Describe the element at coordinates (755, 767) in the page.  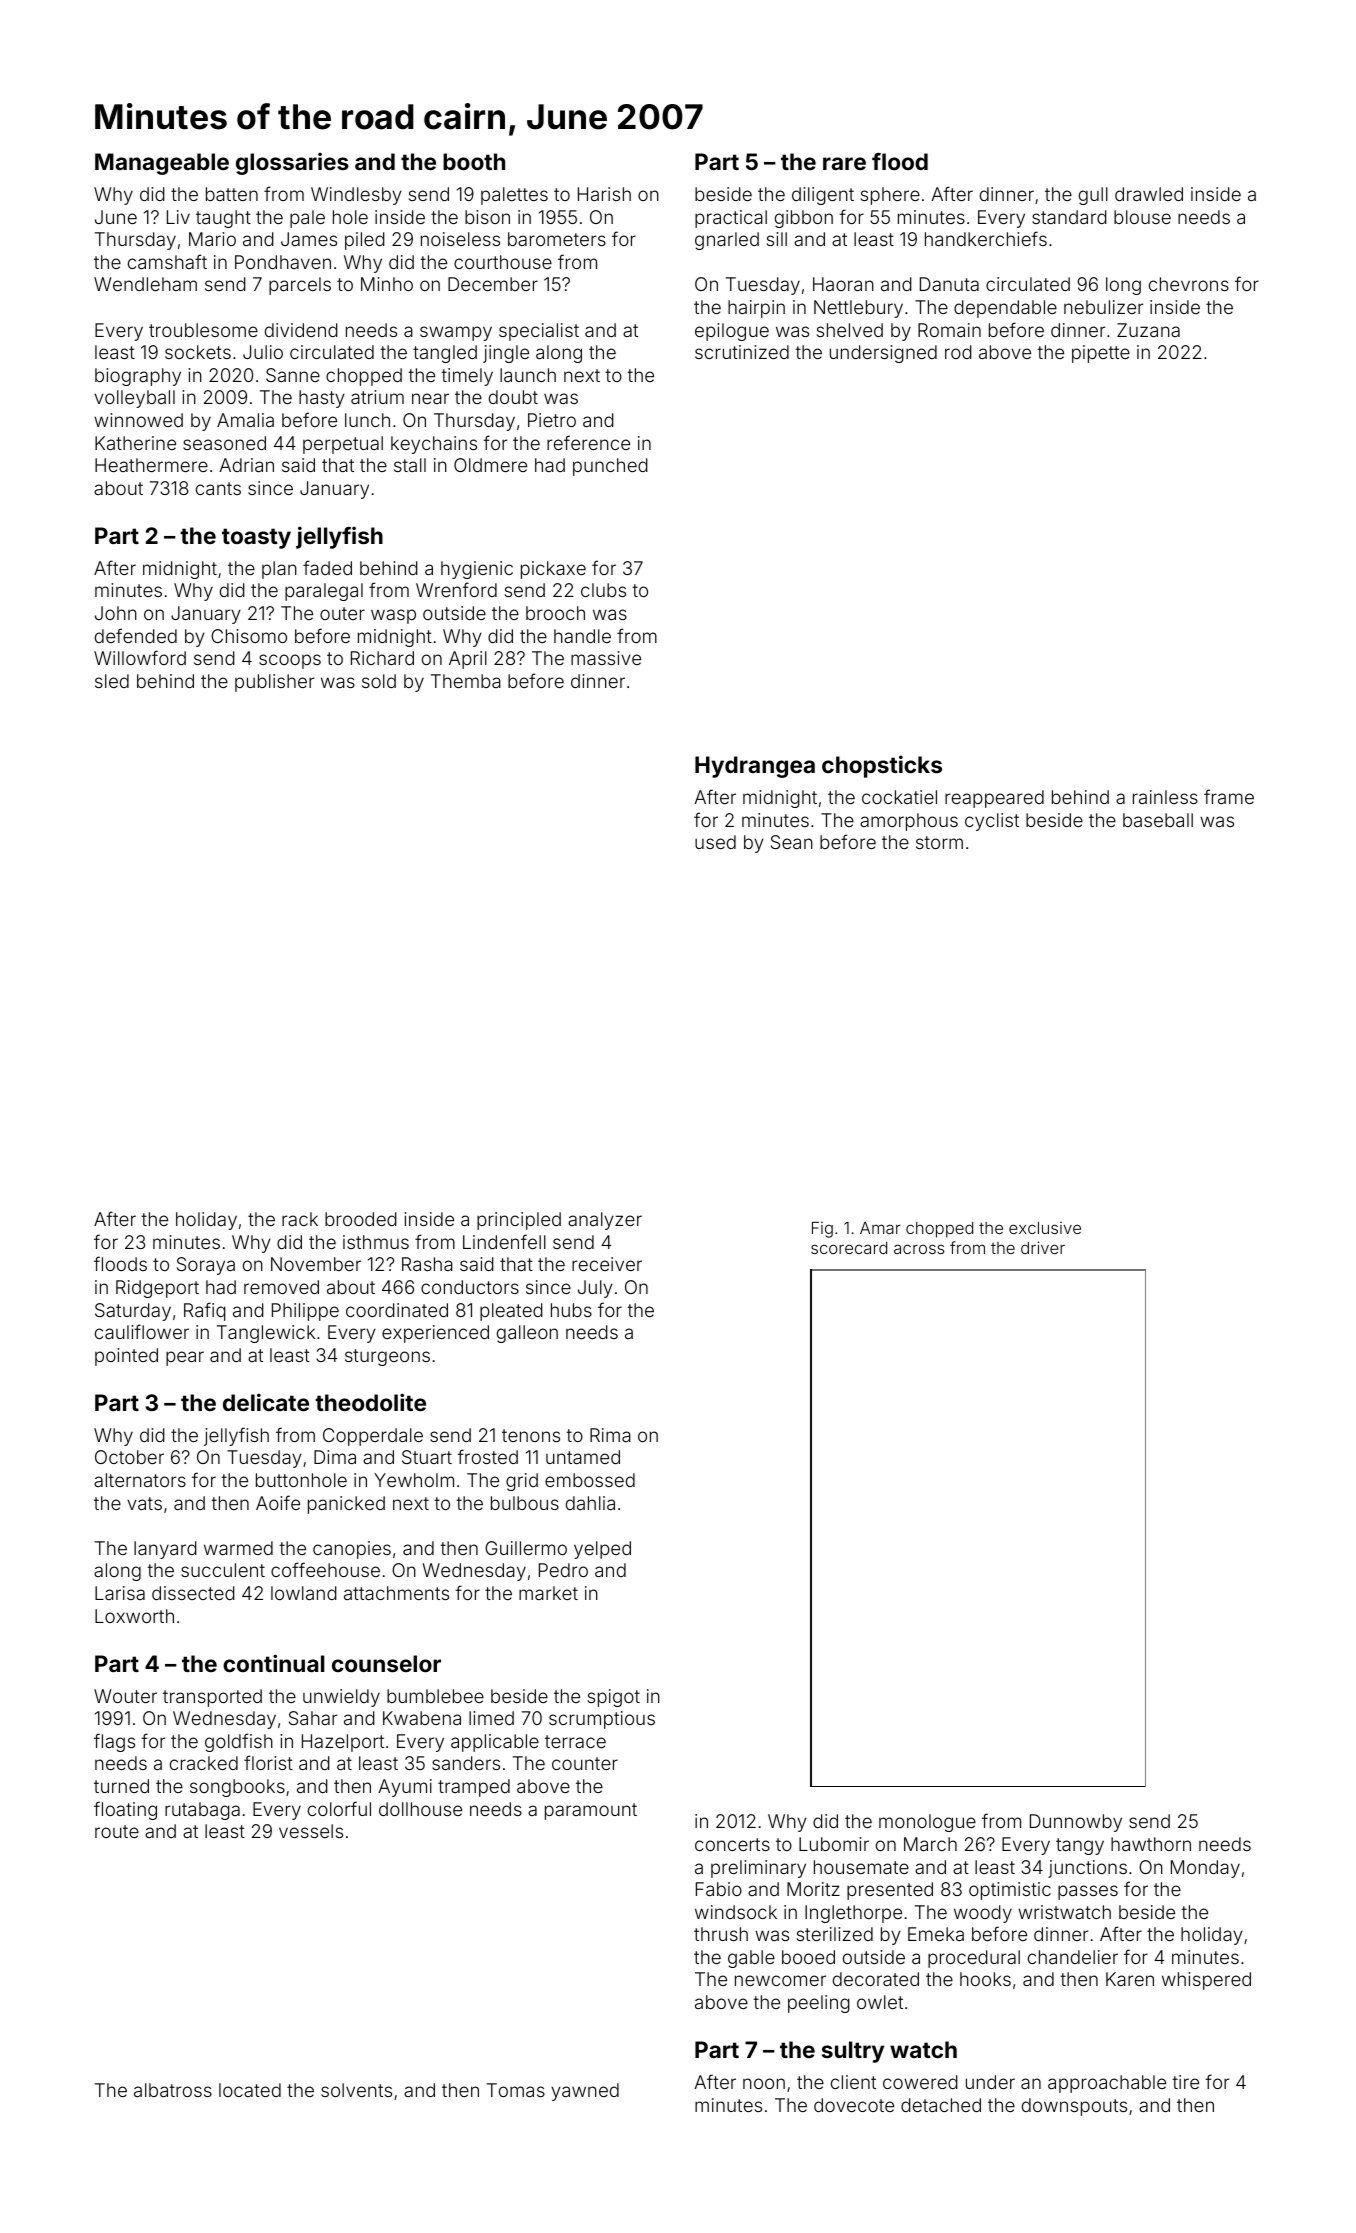
I see `Hydrangea` at that location.
